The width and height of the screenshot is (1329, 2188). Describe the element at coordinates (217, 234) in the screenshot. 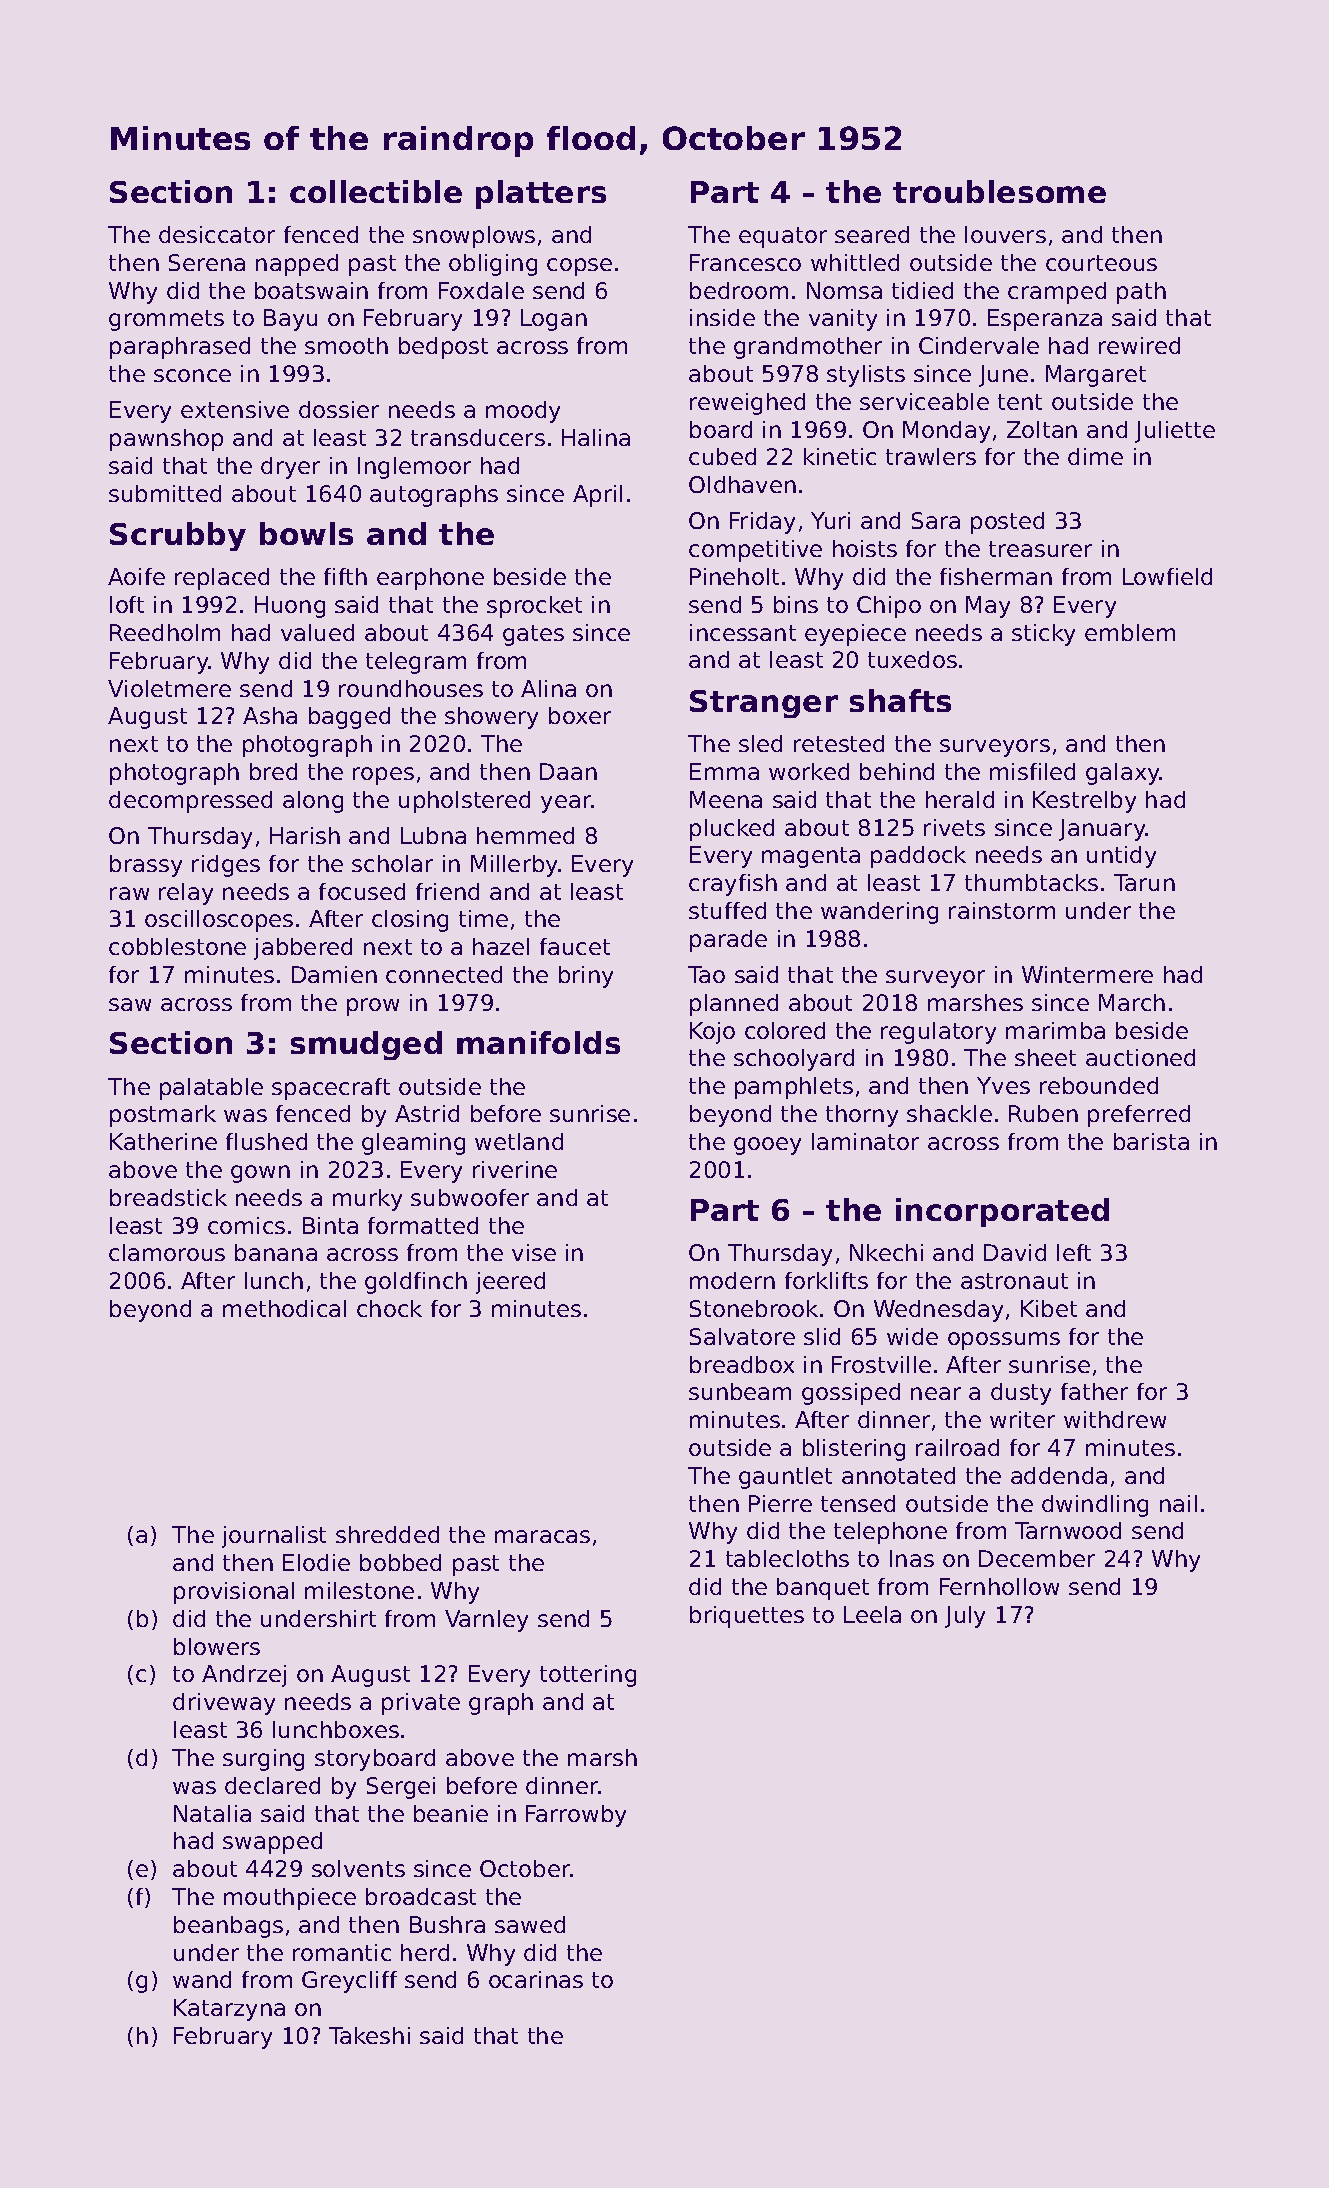

I see `desiccator` at that location.
